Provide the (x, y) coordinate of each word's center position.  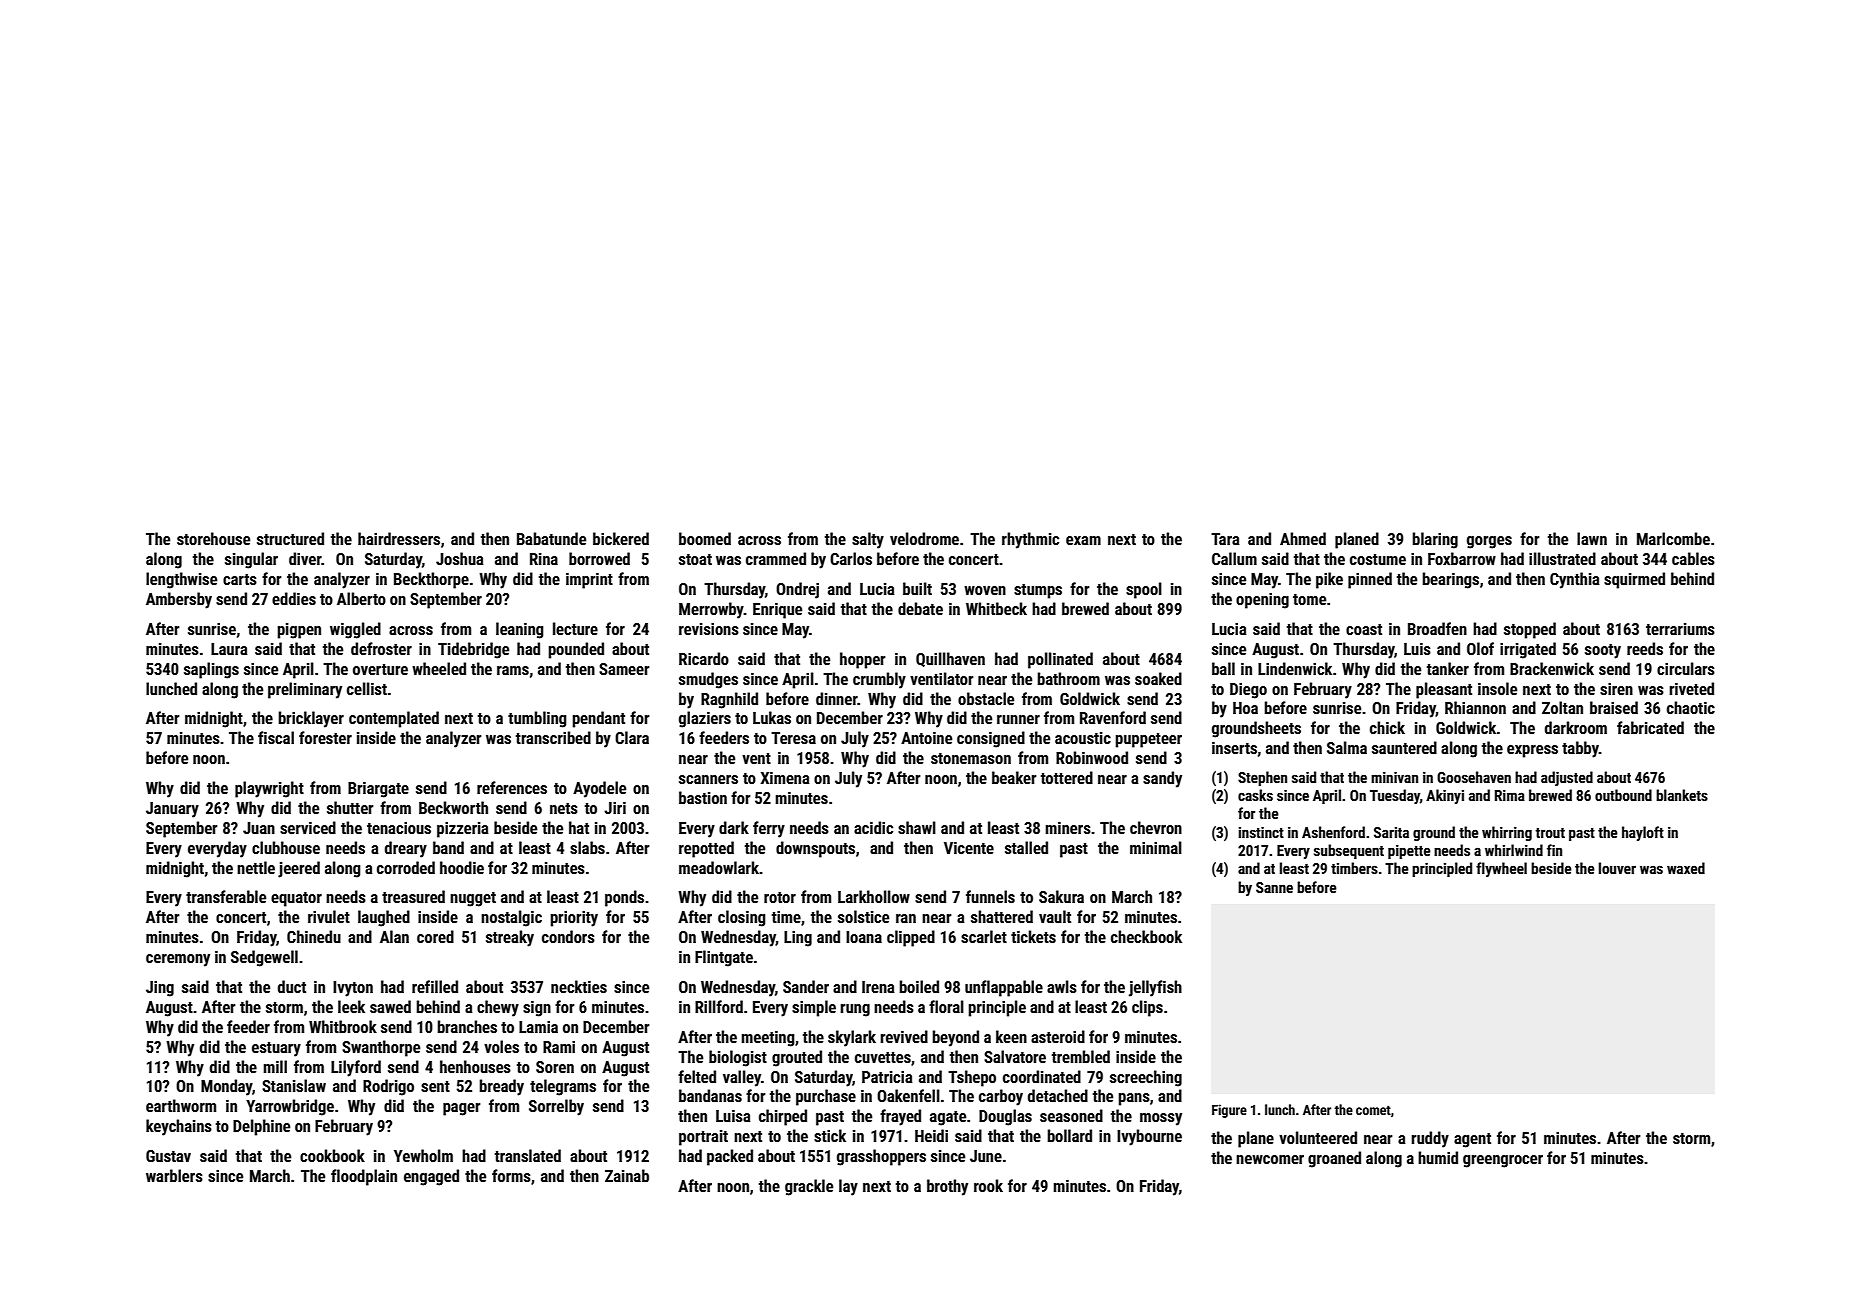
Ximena (785, 778)
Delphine (261, 1127)
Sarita (1391, 832)
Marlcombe (1673, 538)
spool (1144, 590)
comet (1373, 1110)
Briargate (378, 790)
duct (292, 986)
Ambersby (179, 600)
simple (814, 1008)
